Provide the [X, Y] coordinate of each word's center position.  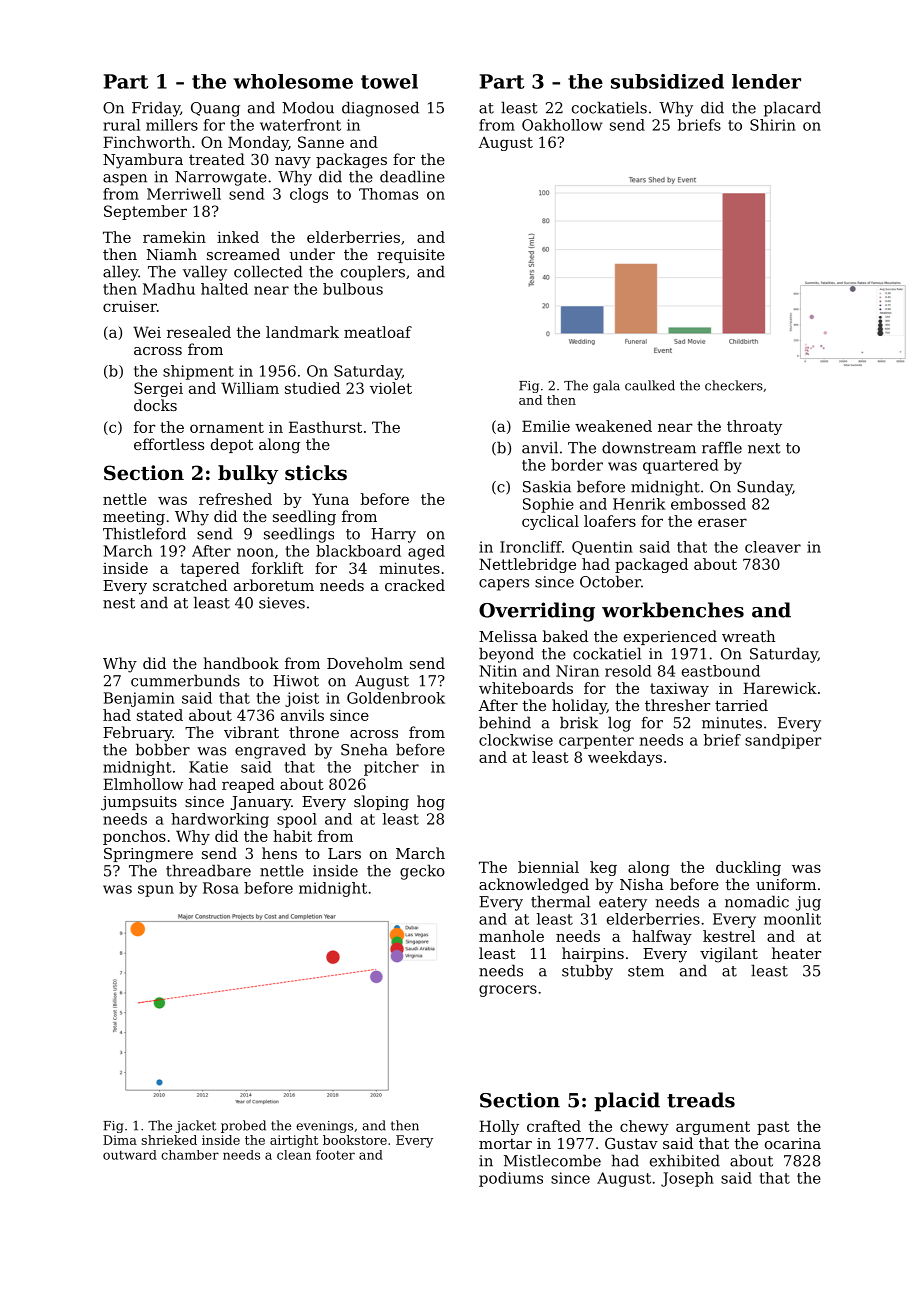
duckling [748, 868]
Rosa [221, 888]
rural [121, 125]
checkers [734, 385]
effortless [169, 444]
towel [389, 81]
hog [431, 803]
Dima [120, 1140]
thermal [560, 901]
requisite [411, 256]
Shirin [773, 125]
